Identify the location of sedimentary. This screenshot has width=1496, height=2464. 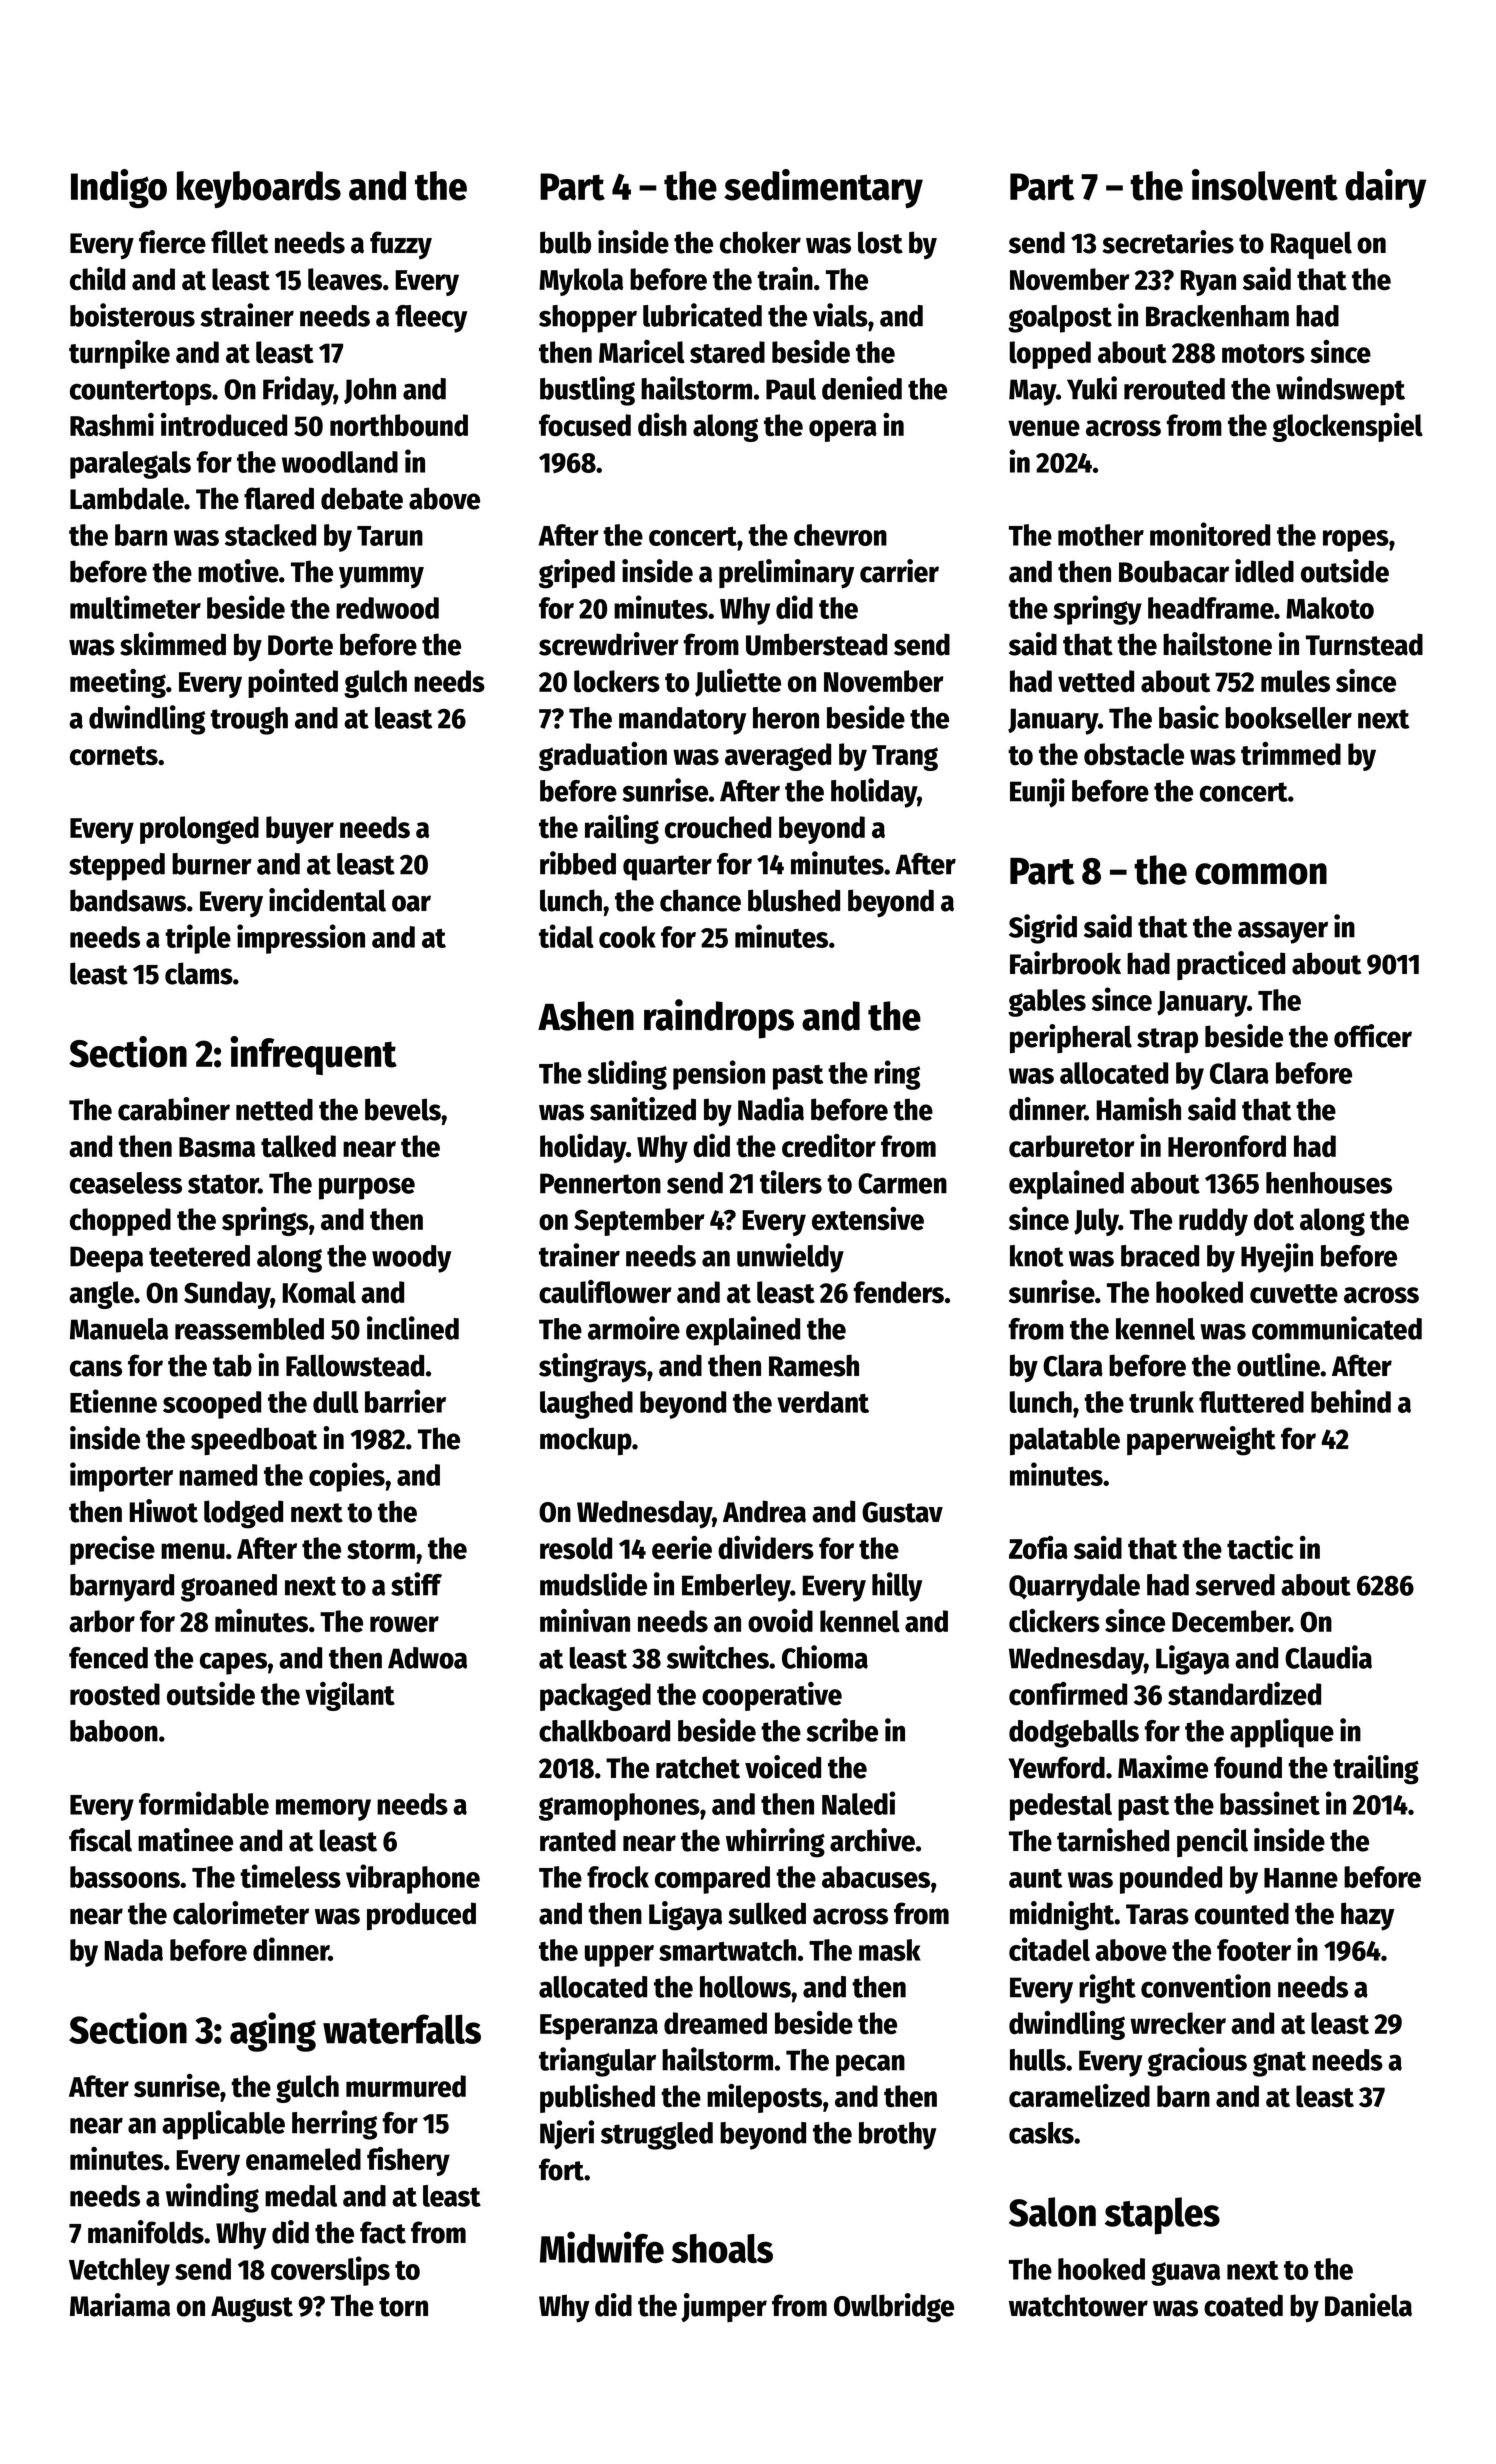
(823, 188).
